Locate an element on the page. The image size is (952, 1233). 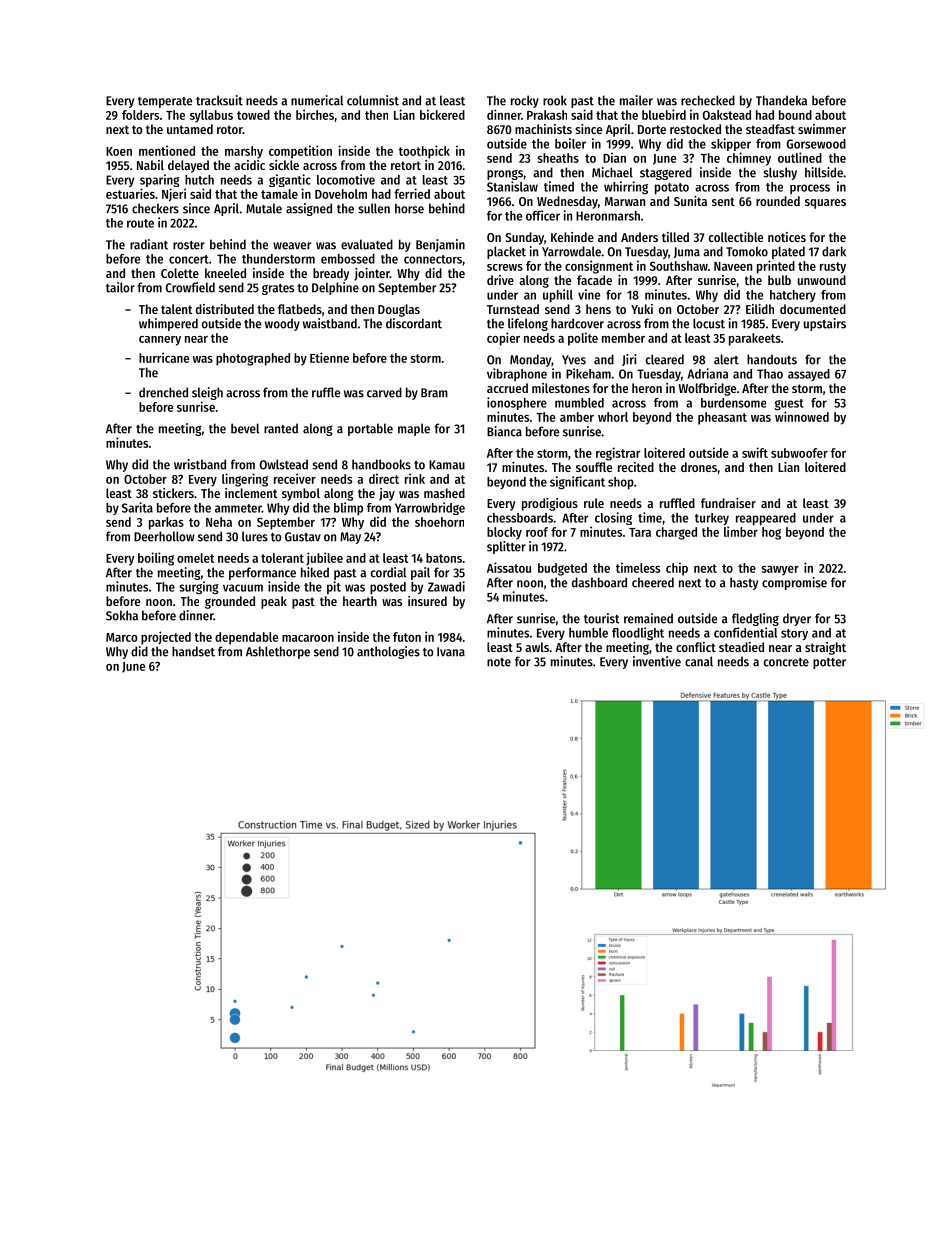
portable is located at coordinates (370, 429).
